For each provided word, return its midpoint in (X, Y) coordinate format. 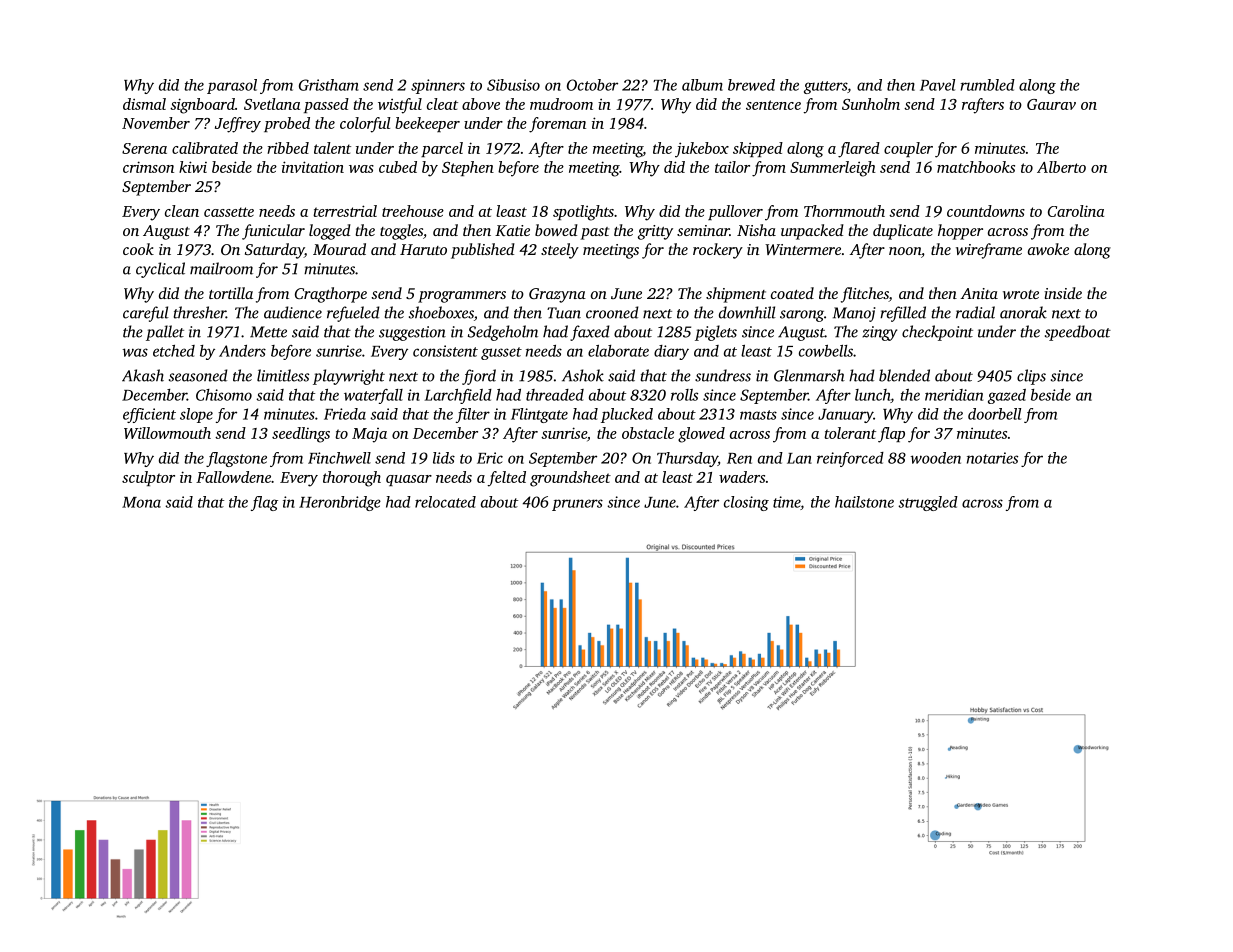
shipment (736, 295)
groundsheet (570, 479)
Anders (242, 351)
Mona (141, 502)
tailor (732, 167)
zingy (879, 333)
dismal (144, 104)
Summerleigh (833, 169)
